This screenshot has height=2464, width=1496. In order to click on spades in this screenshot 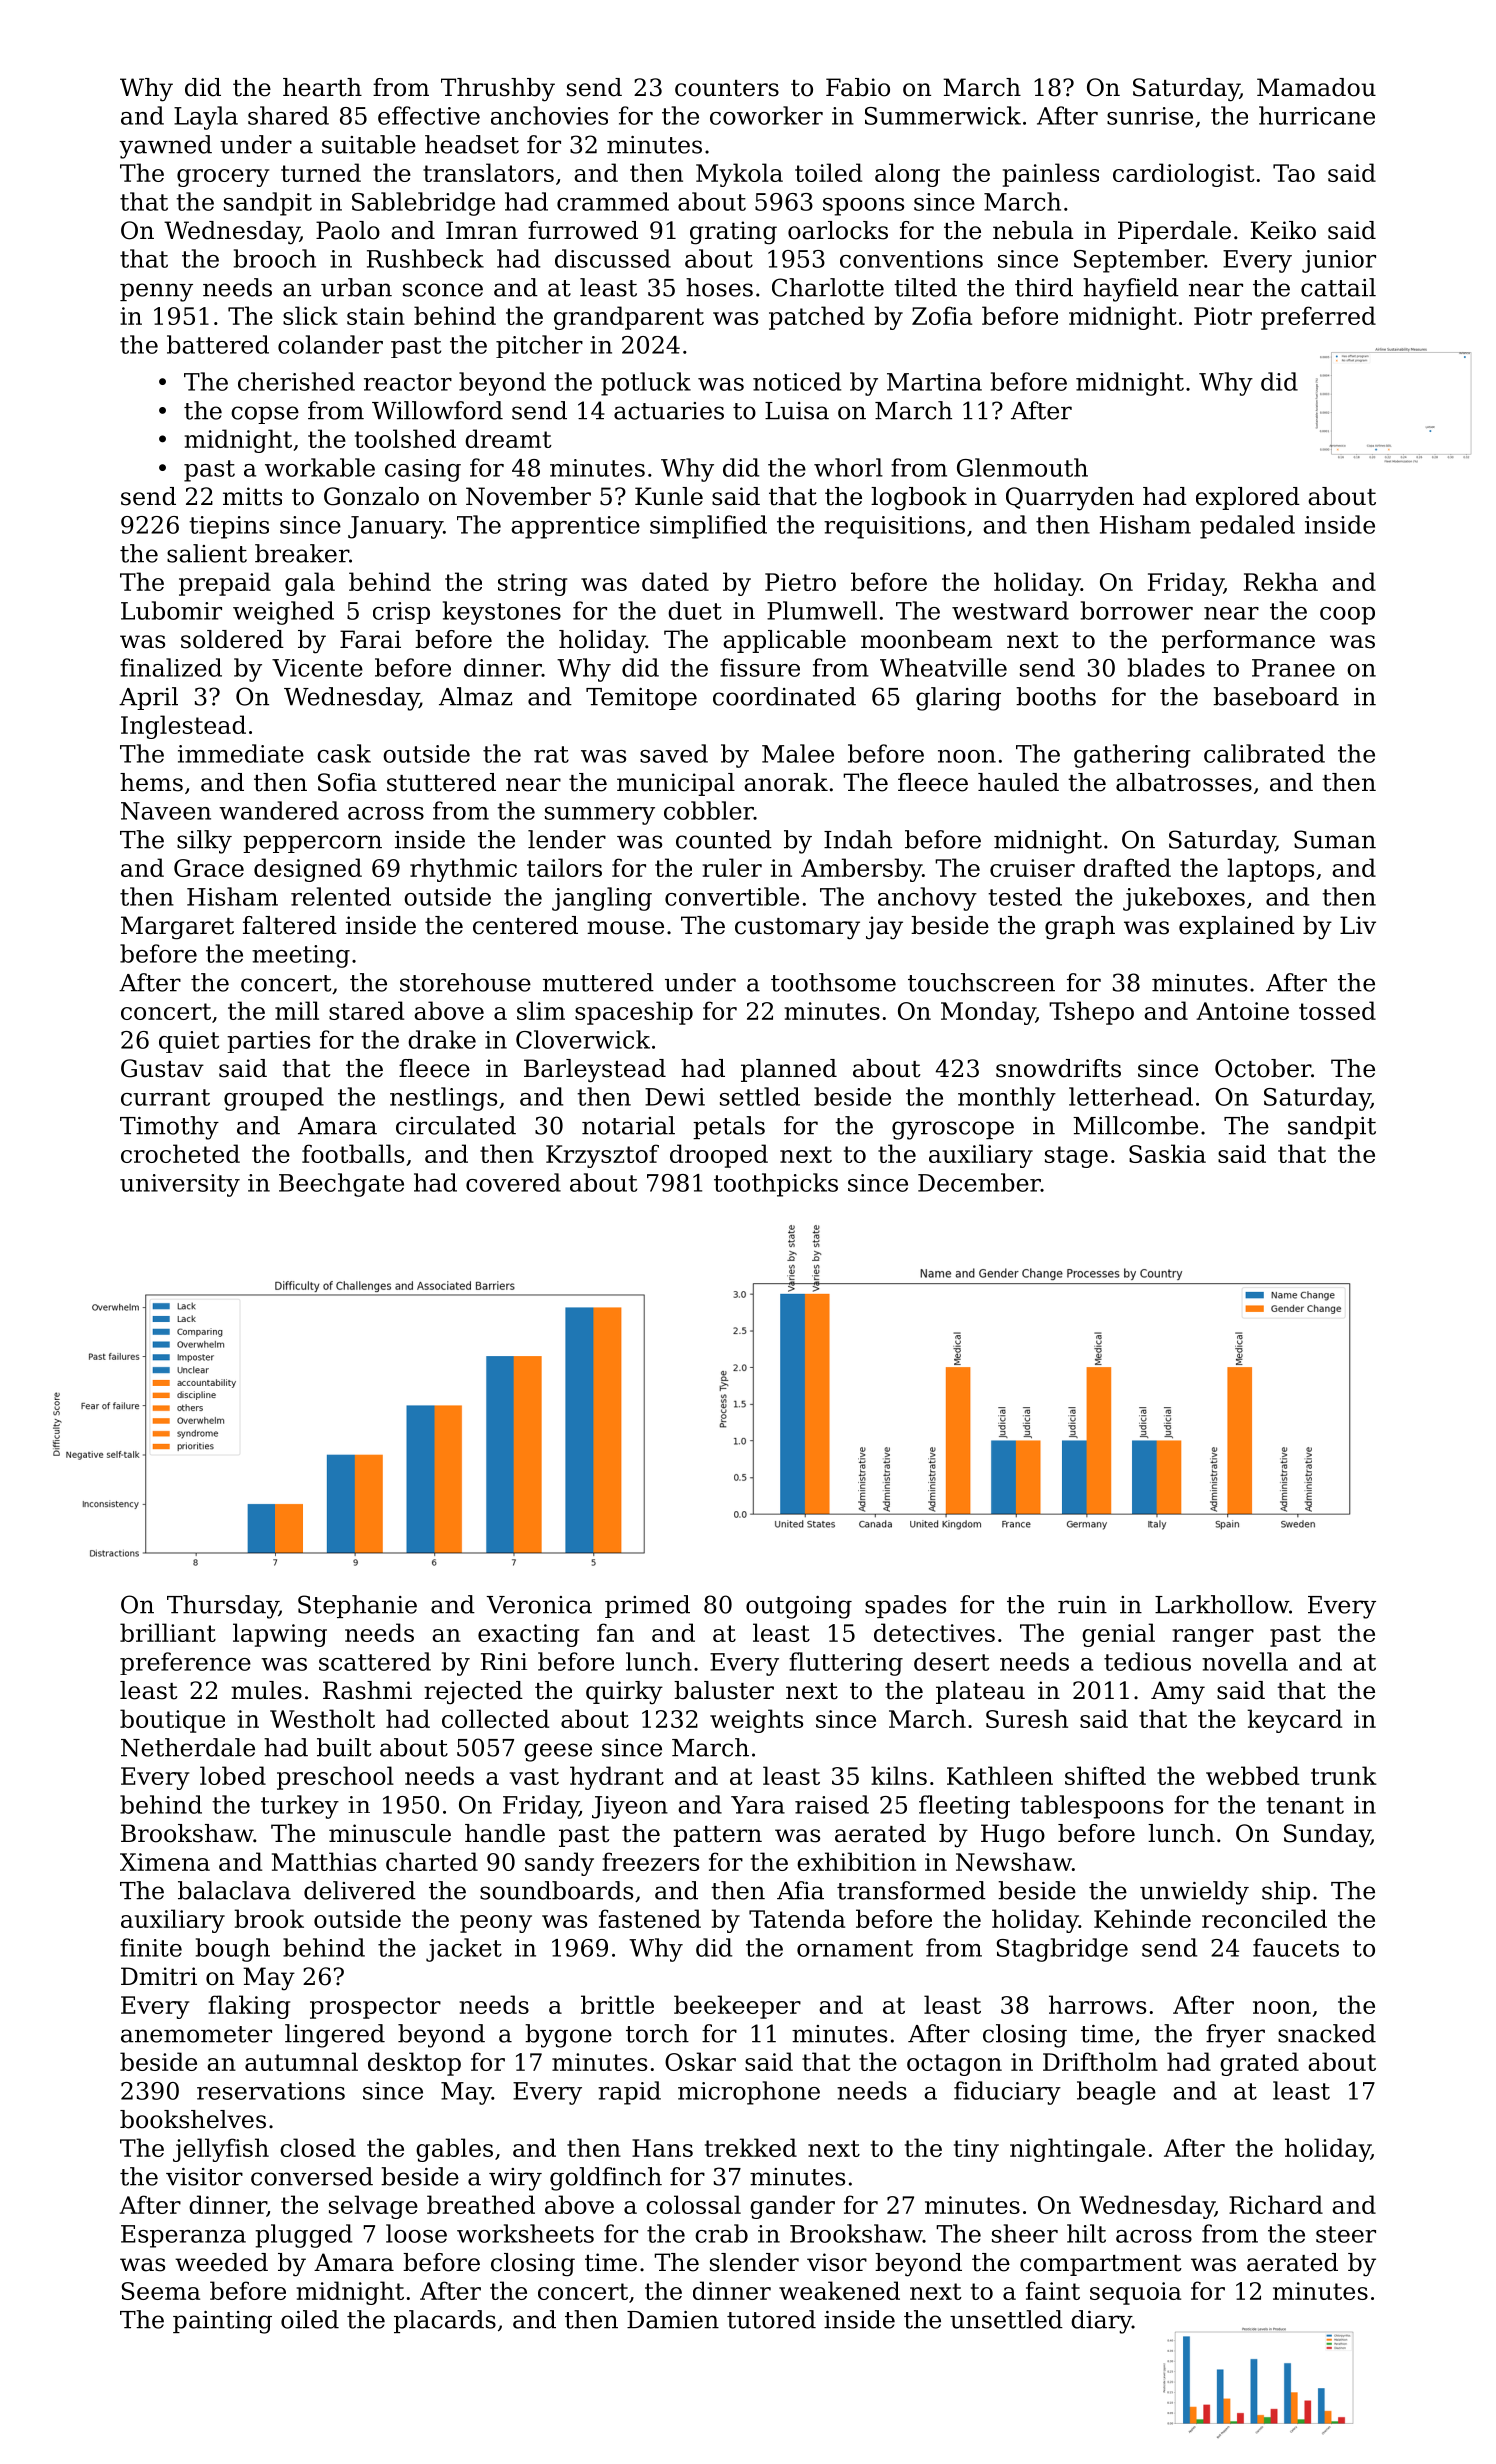, I will do `click(905, 1606)`.
